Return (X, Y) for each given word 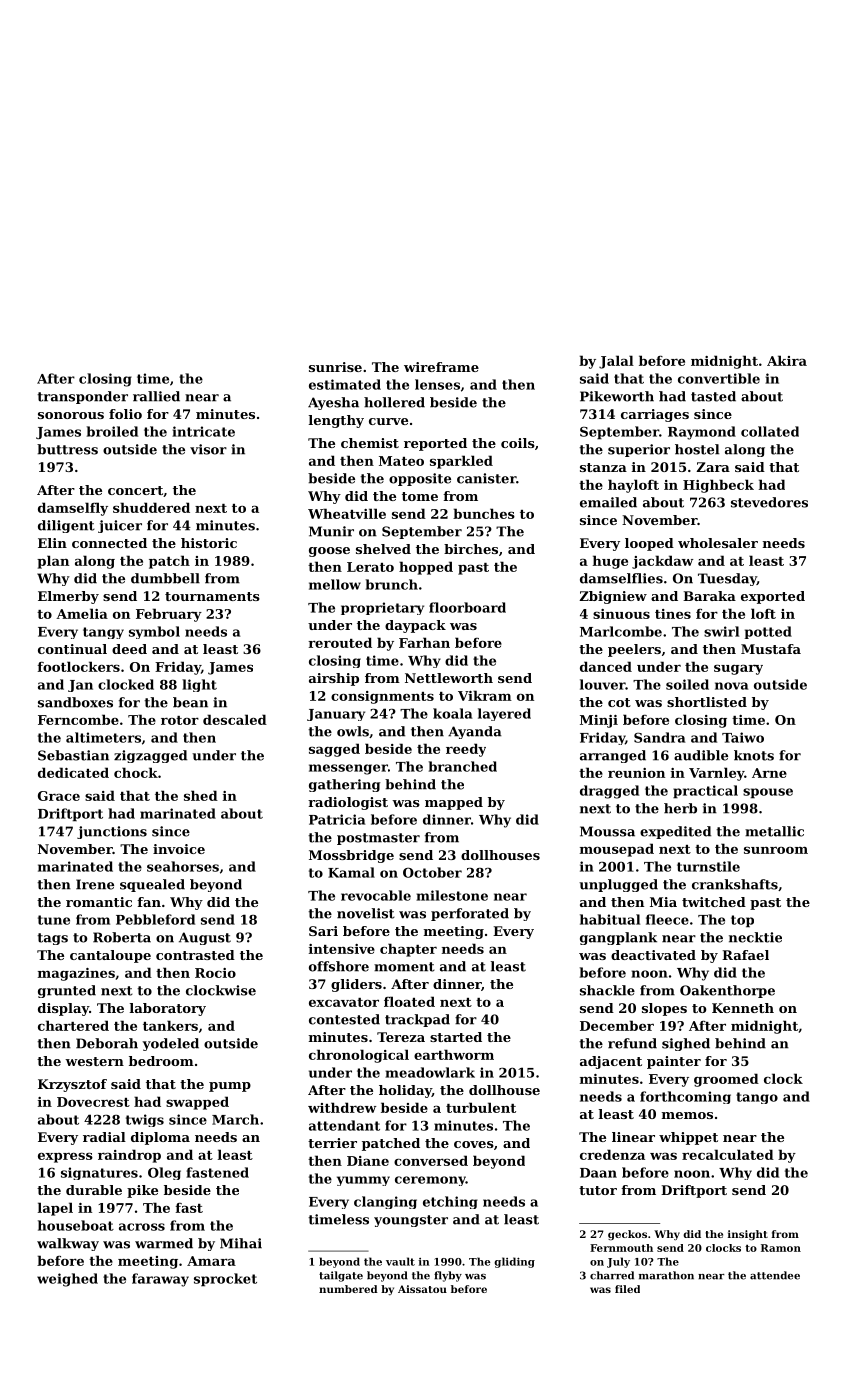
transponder (82, 397)
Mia (663, 902)
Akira (787, 360)
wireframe (441, 367)
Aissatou (422, 1289)
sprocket (225, 1280)
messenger (348, 769)
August (205, 938)
